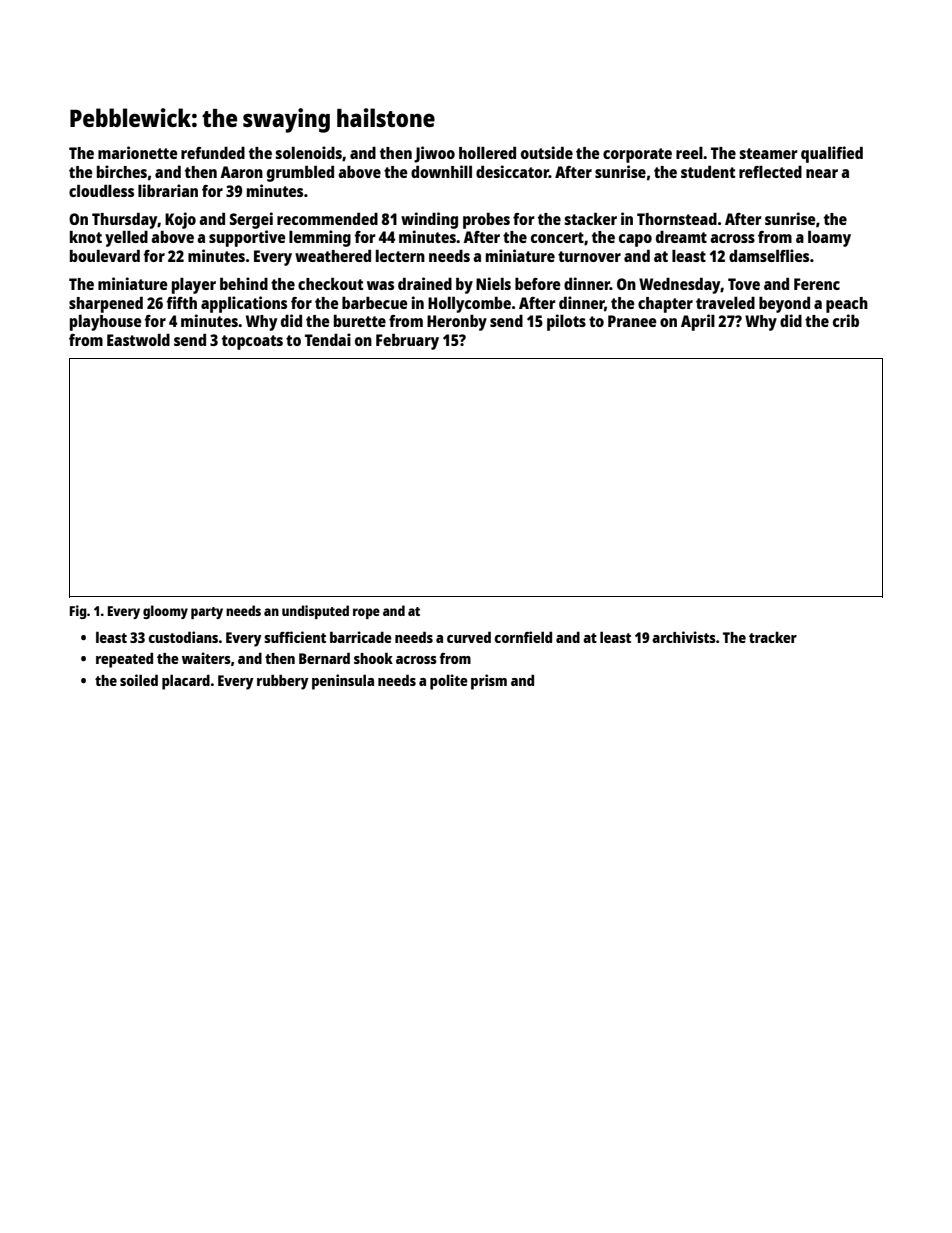 Image resolution: width=952 pixels, height=1233 pixels. Describe the element at coordinates (489, 682) in the document. I see `prism` at that location.
